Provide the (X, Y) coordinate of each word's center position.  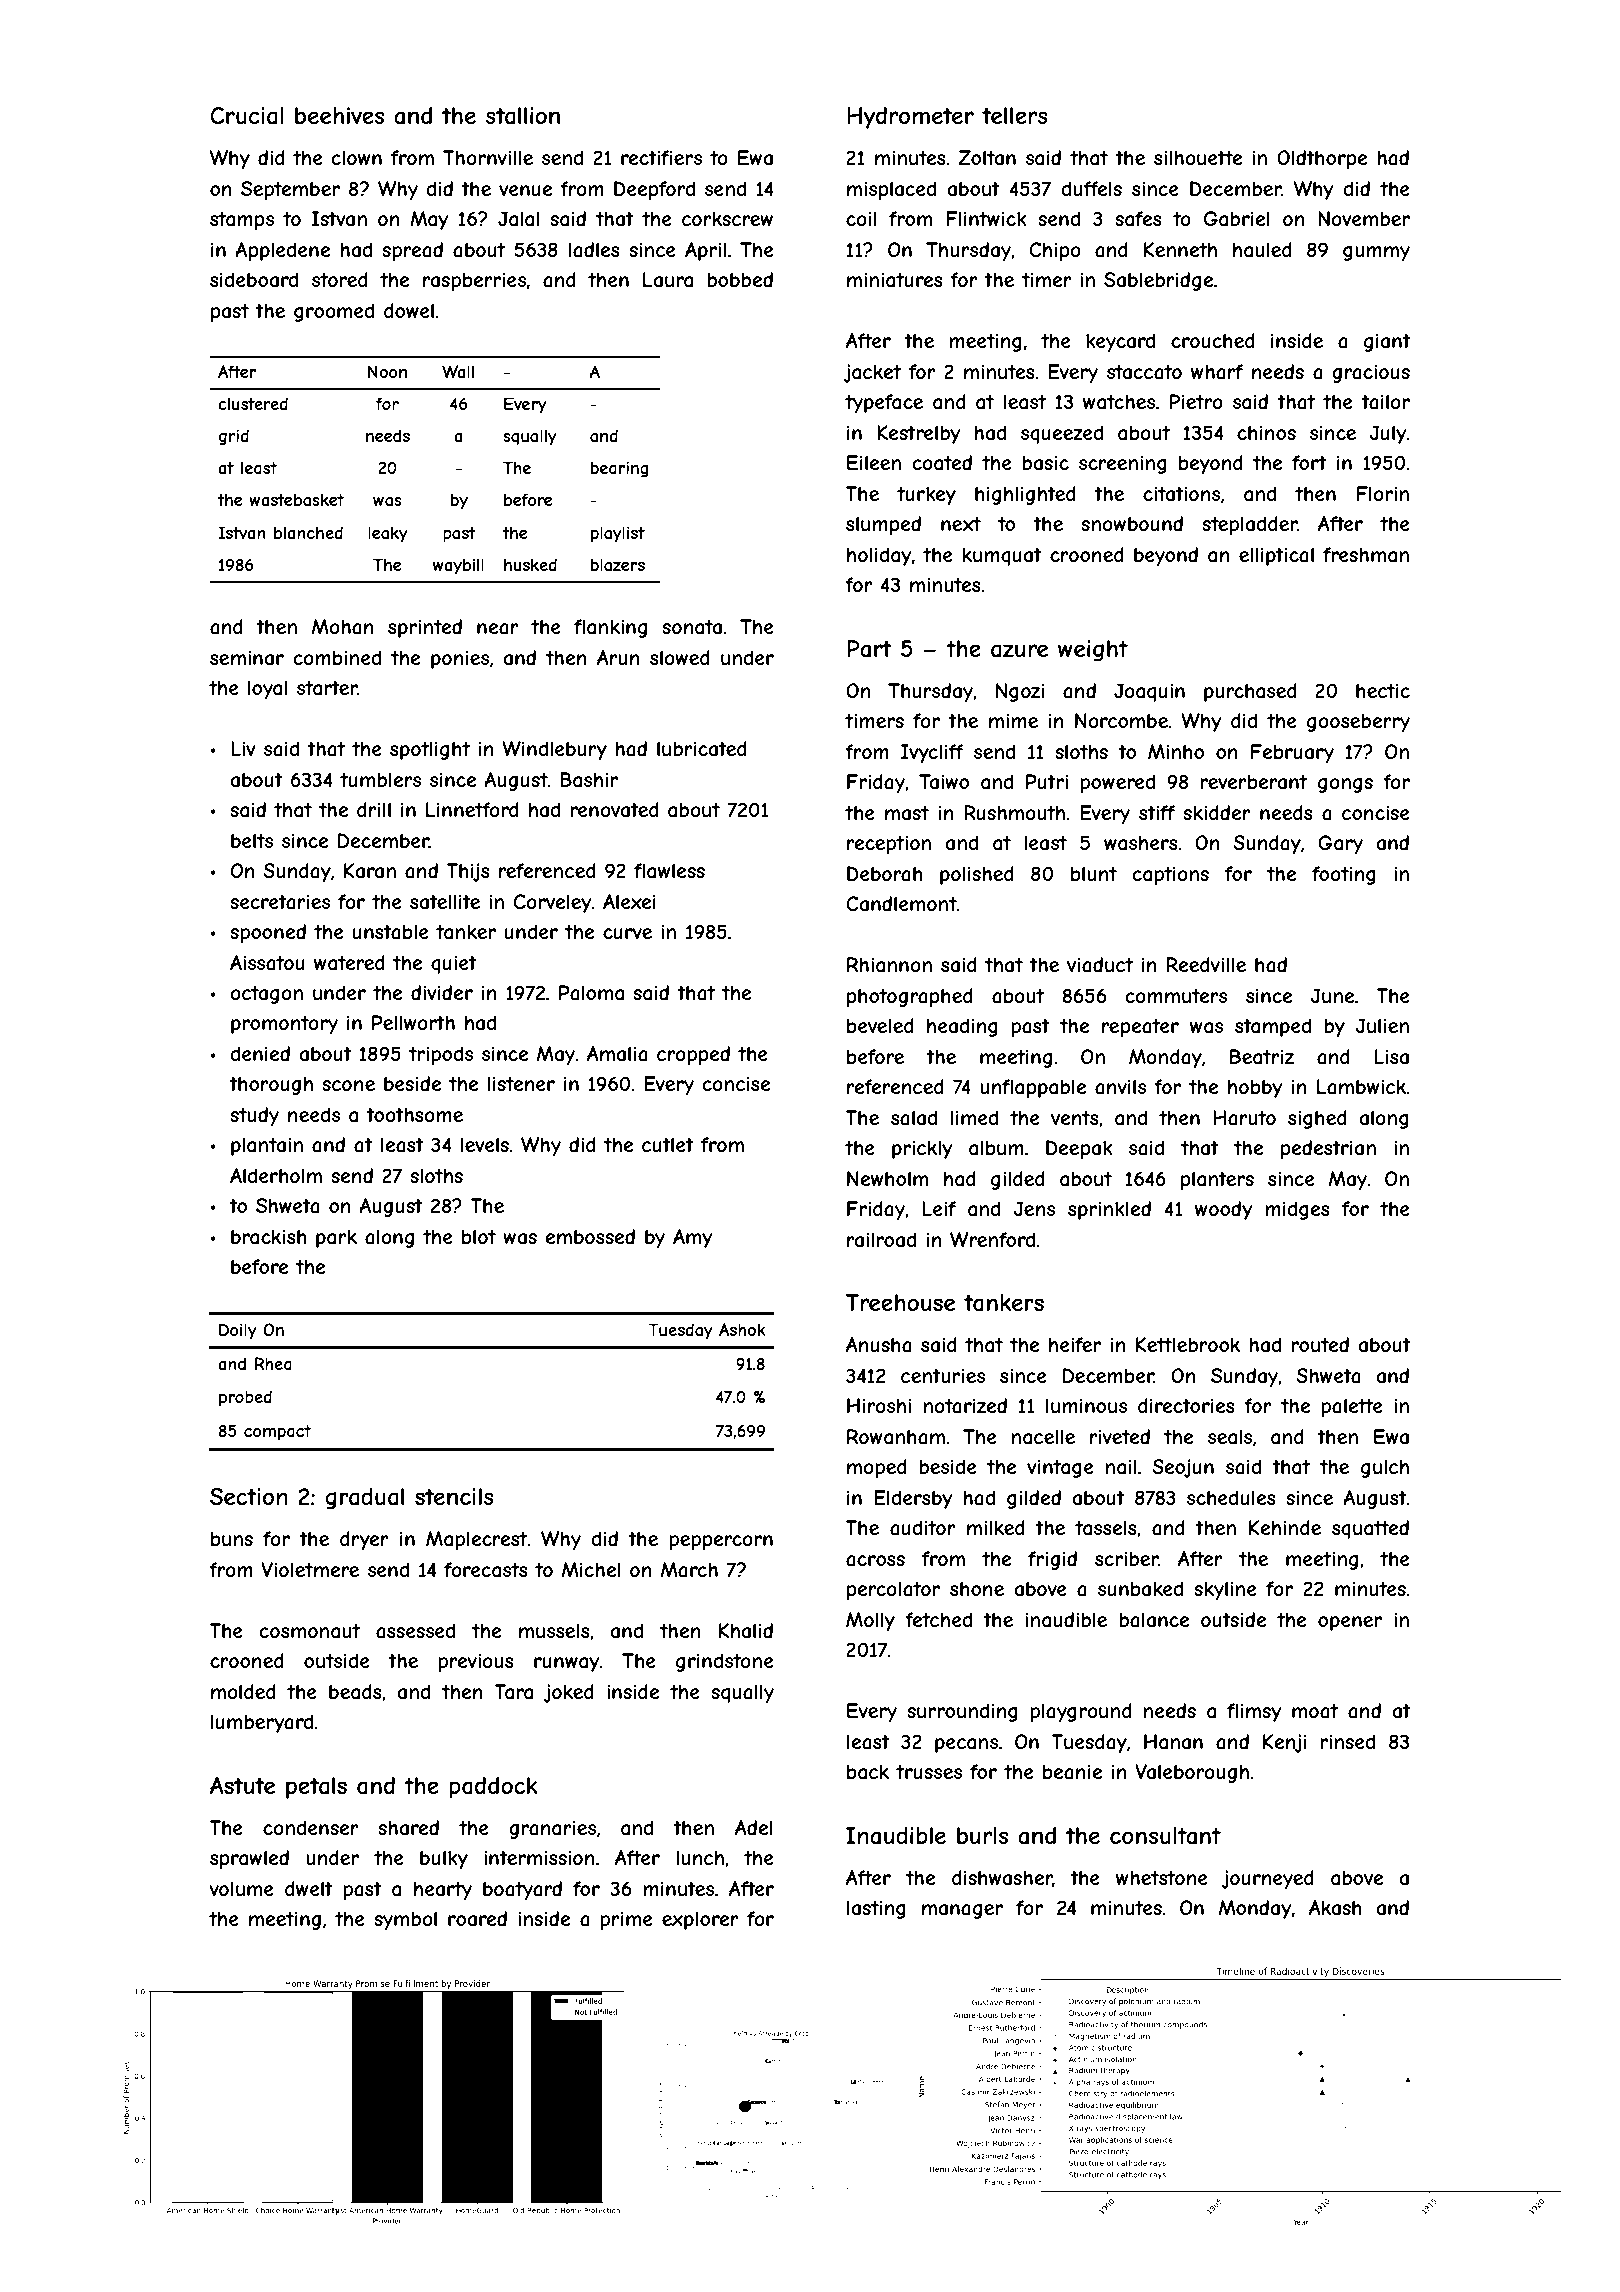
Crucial (247, 116)
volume (241, 1888)
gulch (1385, 1468)
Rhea (273, 1363)
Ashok (742, 1329)
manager (962, 1911)
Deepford (654, 190)
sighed (1317, 1119)
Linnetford (472, 809)
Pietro (1196, 401)
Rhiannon (889, 965)
